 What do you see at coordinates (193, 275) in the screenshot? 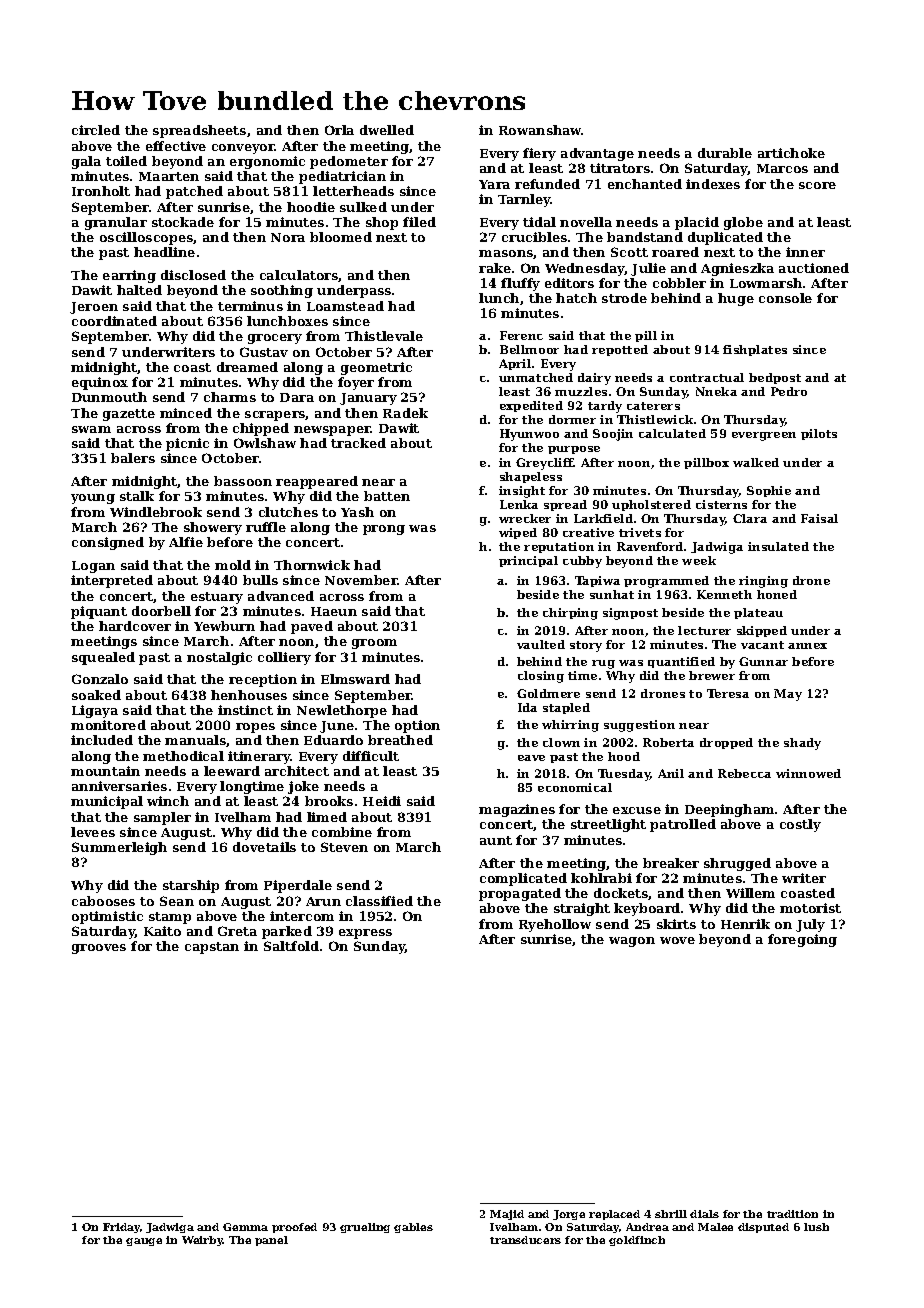
I see `disclosed` at bounding box center [193, 275].
